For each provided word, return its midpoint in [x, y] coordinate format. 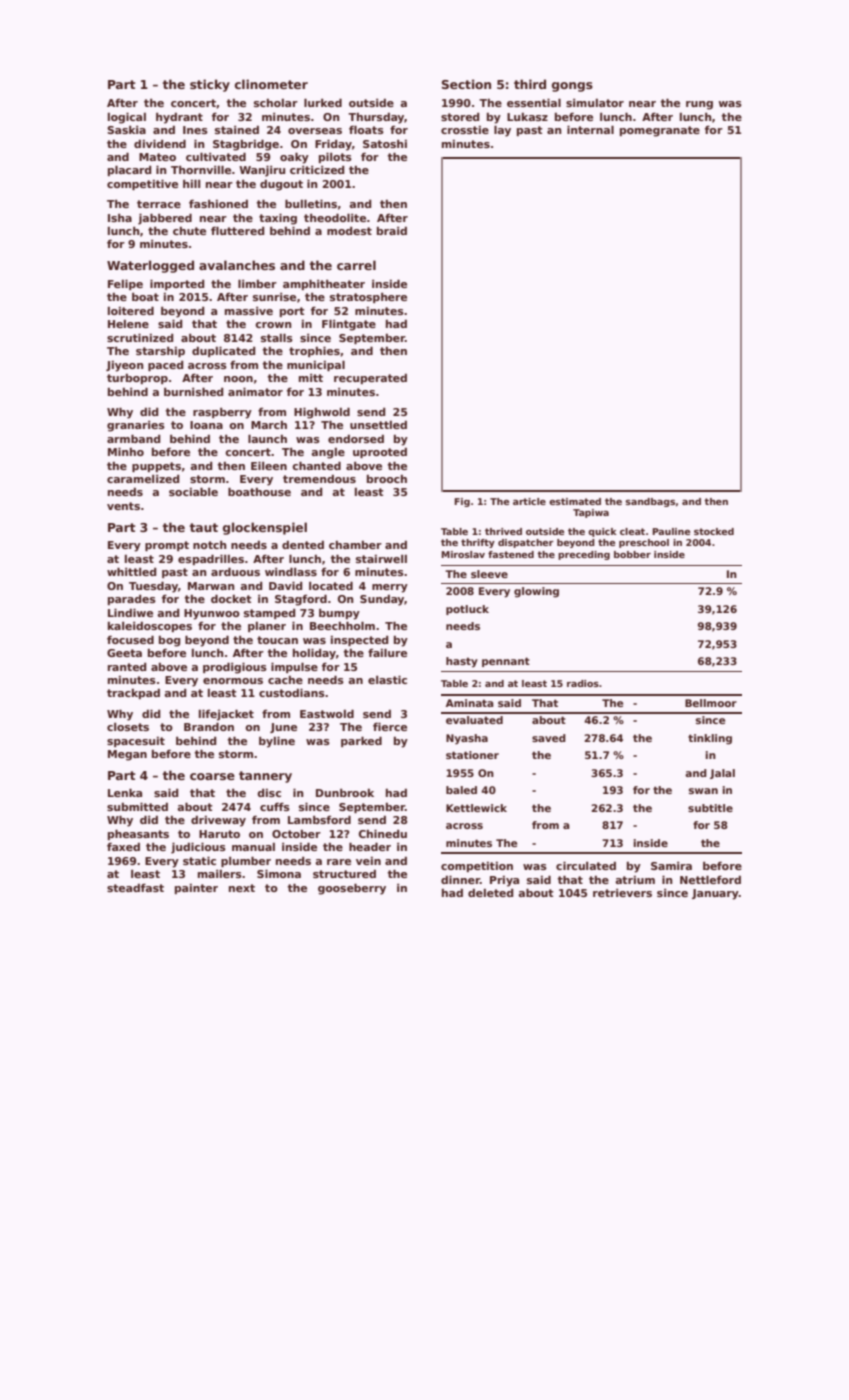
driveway [218, 821]
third [530, 84]
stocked [714, 531]
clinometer [271, 84]
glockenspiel [265, 528]
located [331, 585]
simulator [595, 103]
